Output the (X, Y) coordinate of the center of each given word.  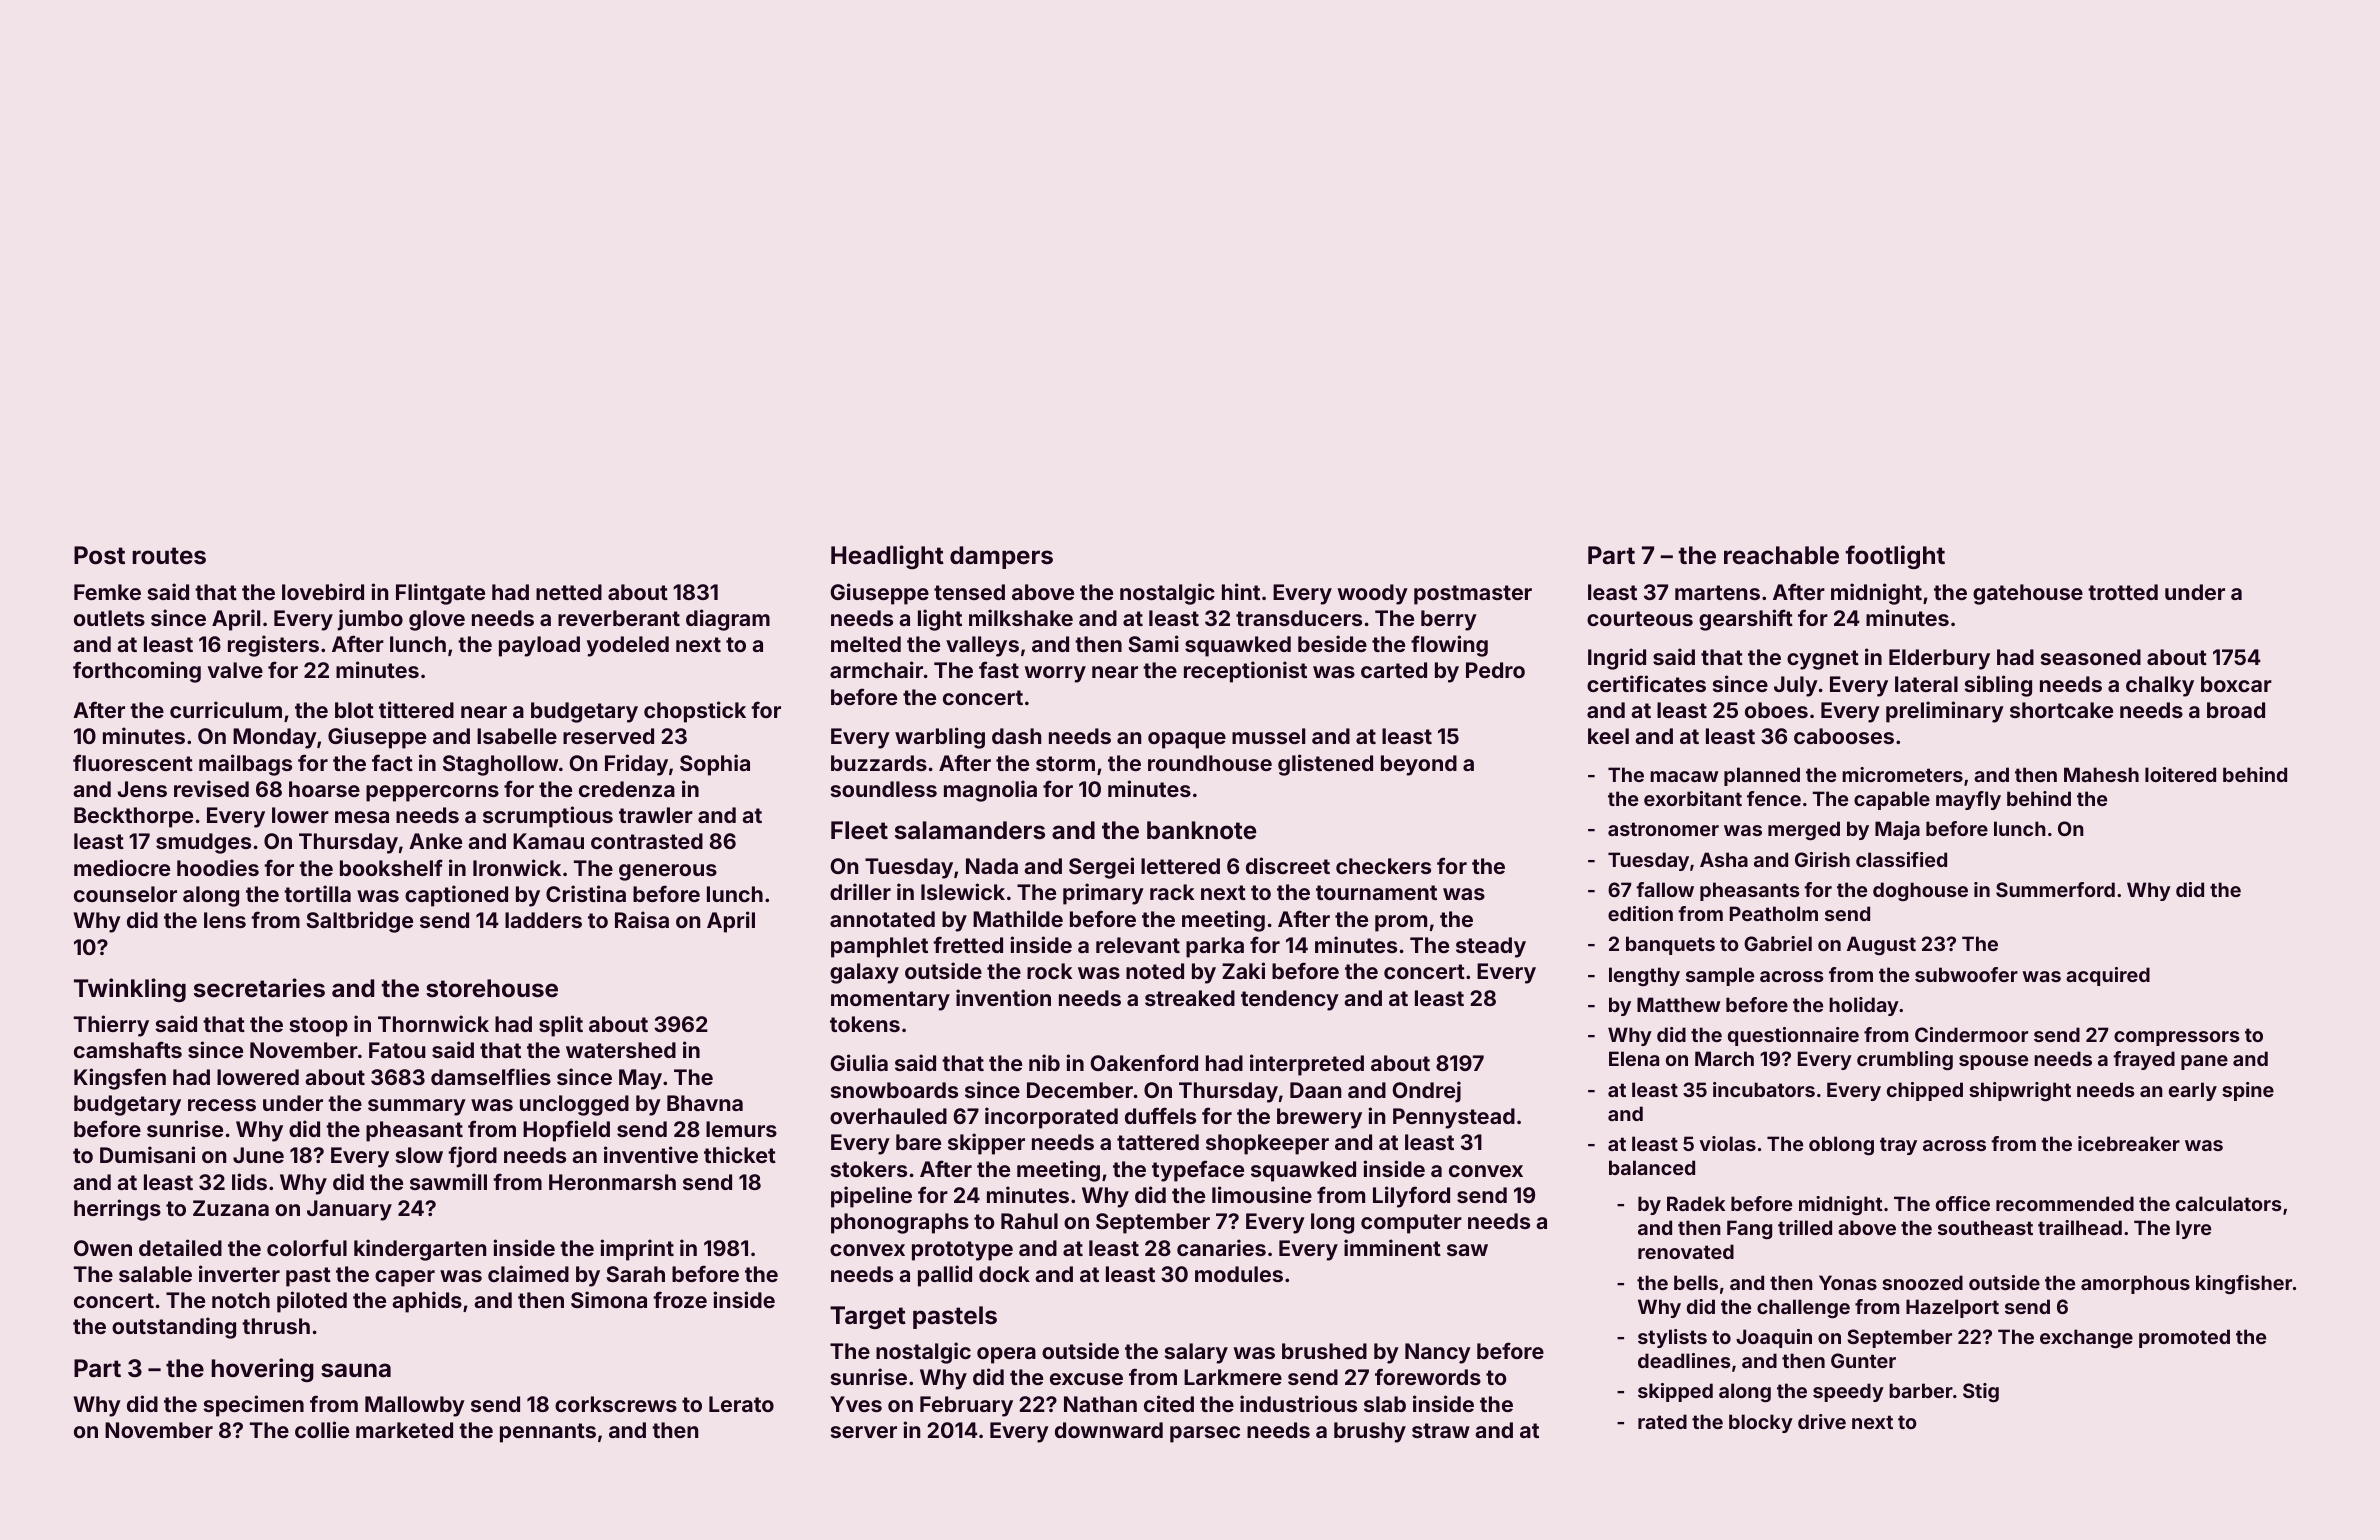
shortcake (2061, 710)
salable (155, 1274)
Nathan (1100, 1404)
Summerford (2055, 889)
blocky (1761, 1423)
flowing (1449, 646)
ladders (543, 920)
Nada (992, 866)
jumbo (370, 620)
